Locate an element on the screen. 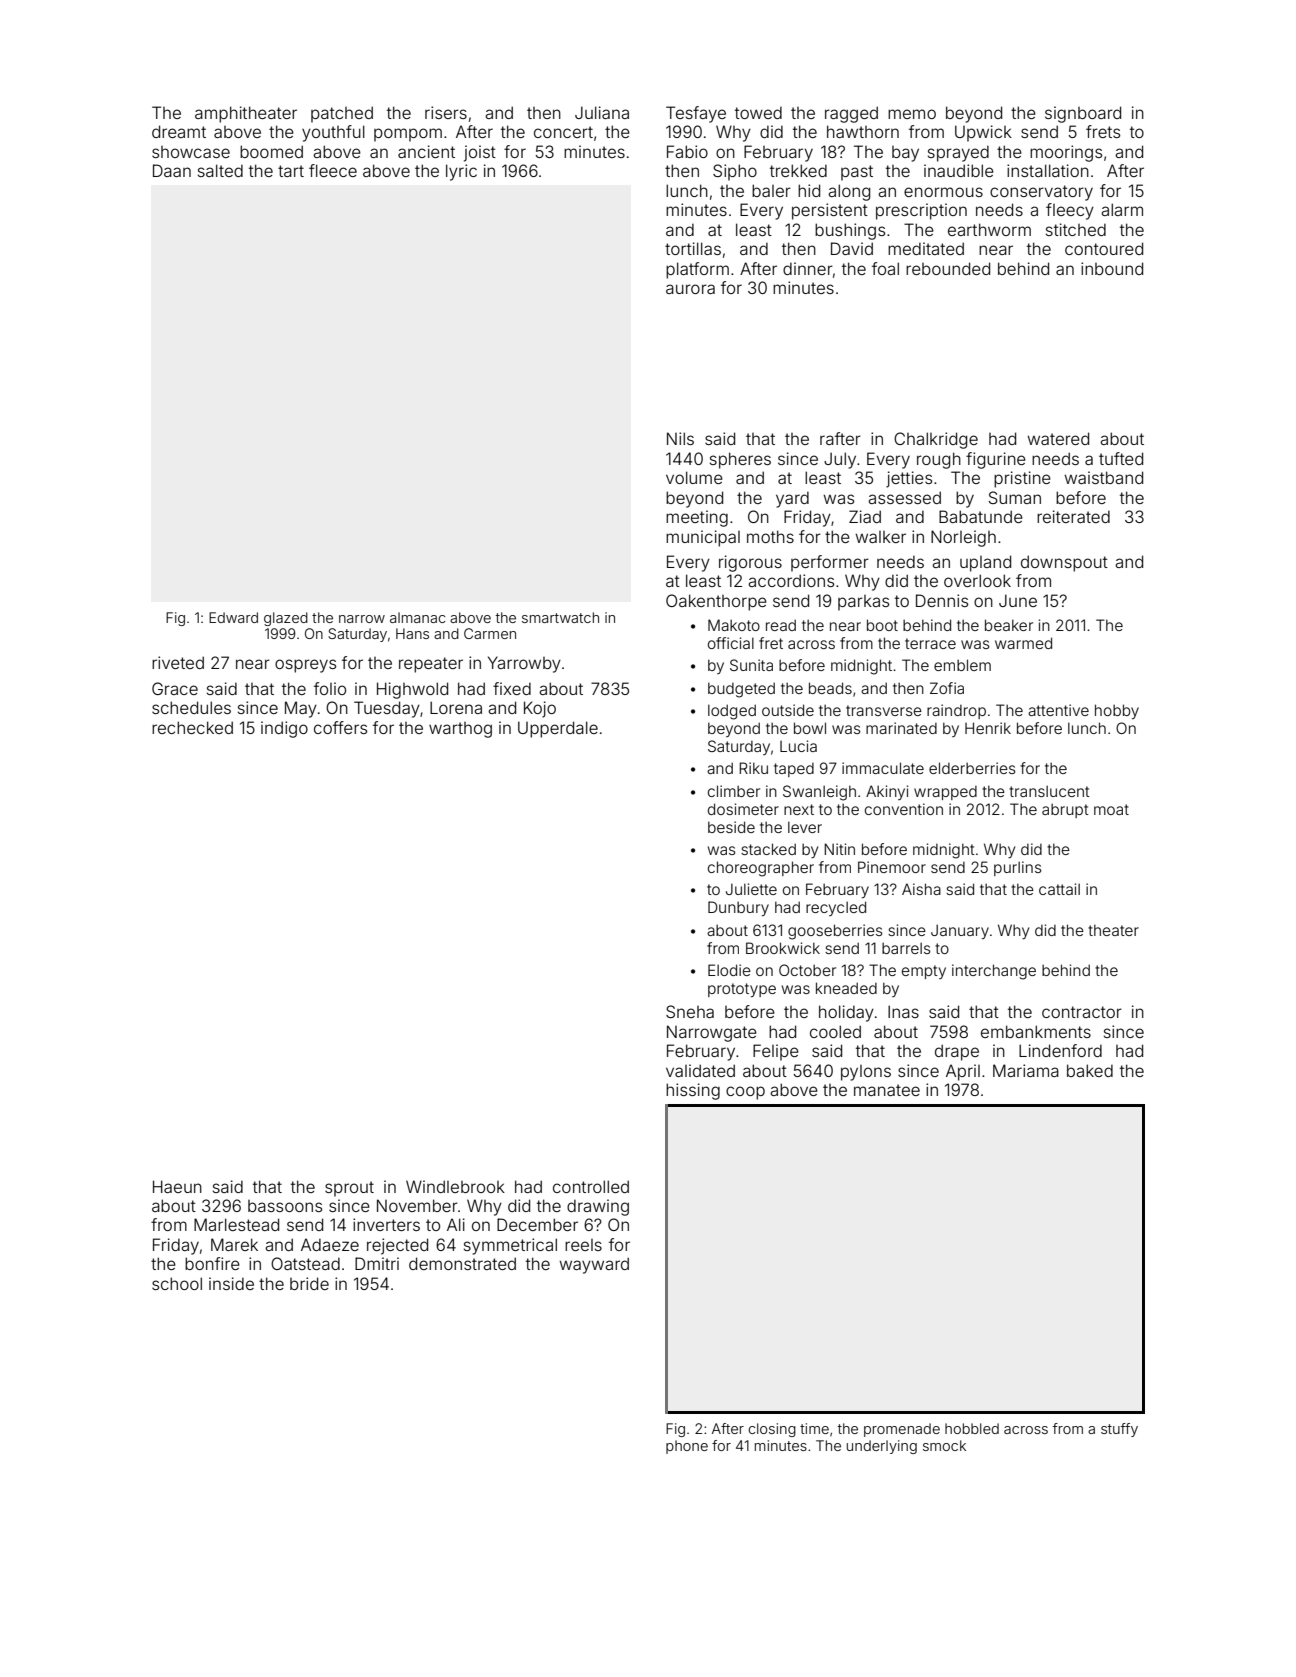 The height and width of the screenshot is (1677, 1296). underlying is located at coordinates (882, 1447).
